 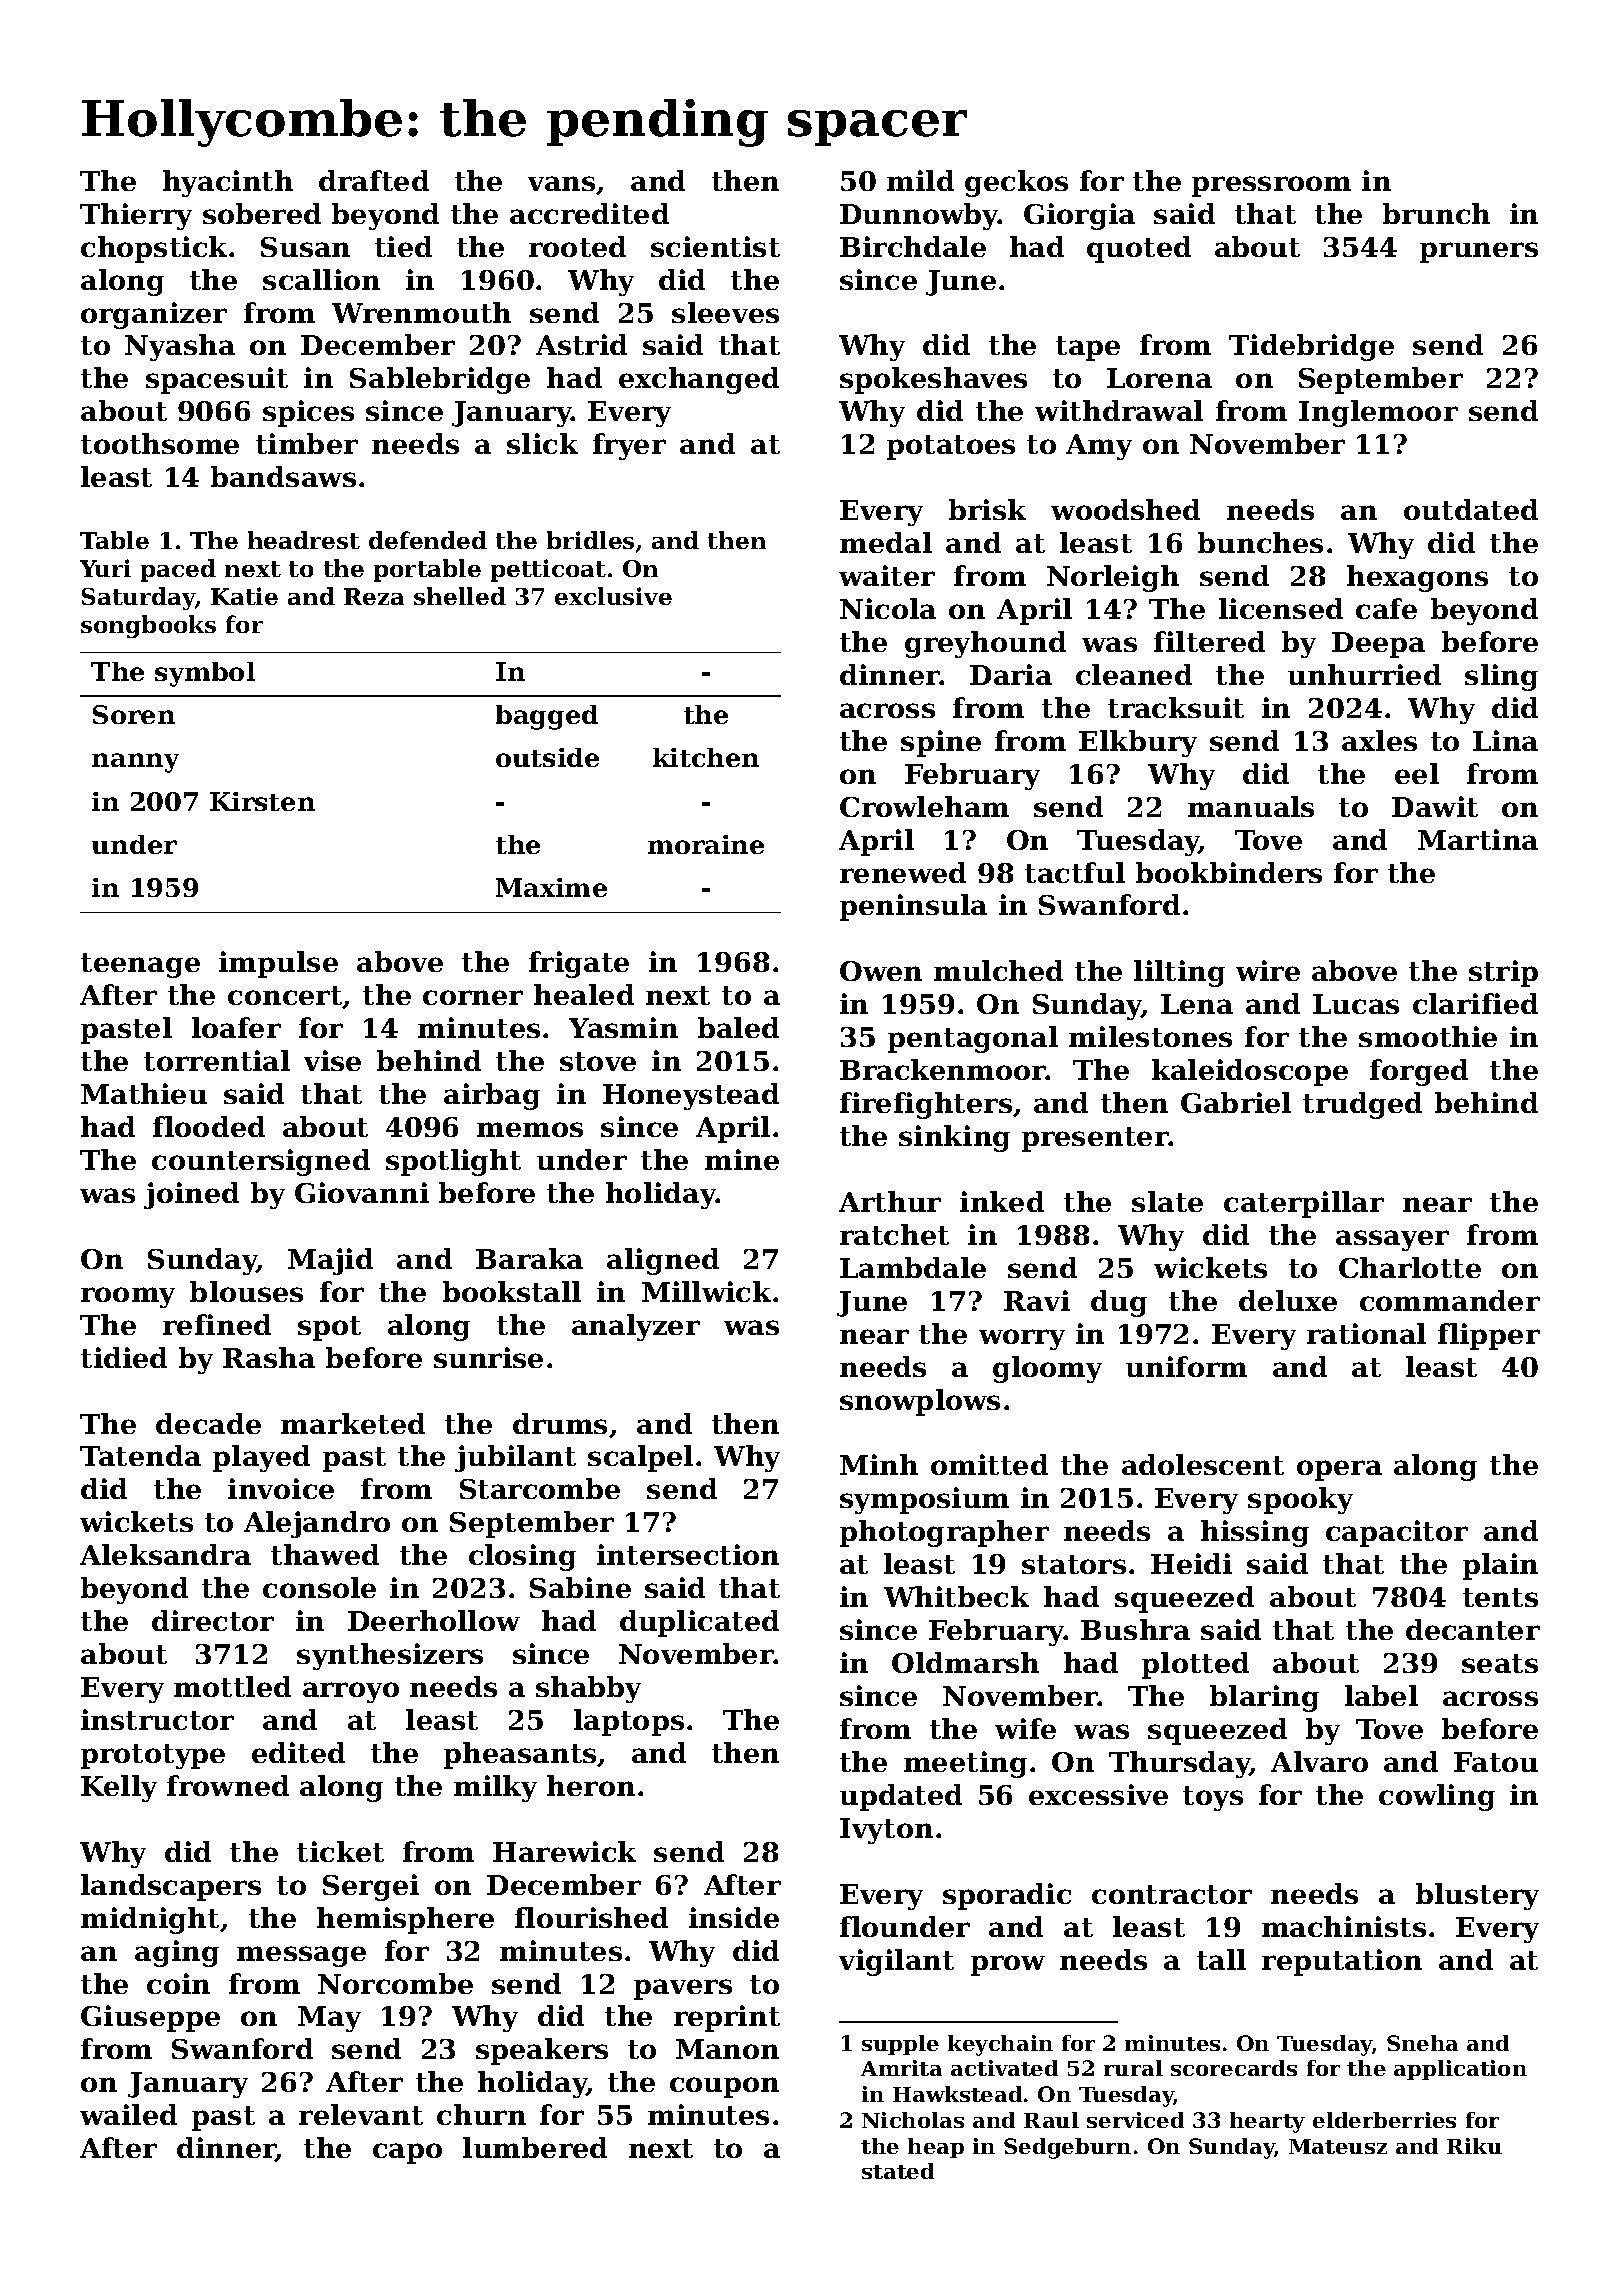 I want to click on Thierry, so click(x=136, y=216).
